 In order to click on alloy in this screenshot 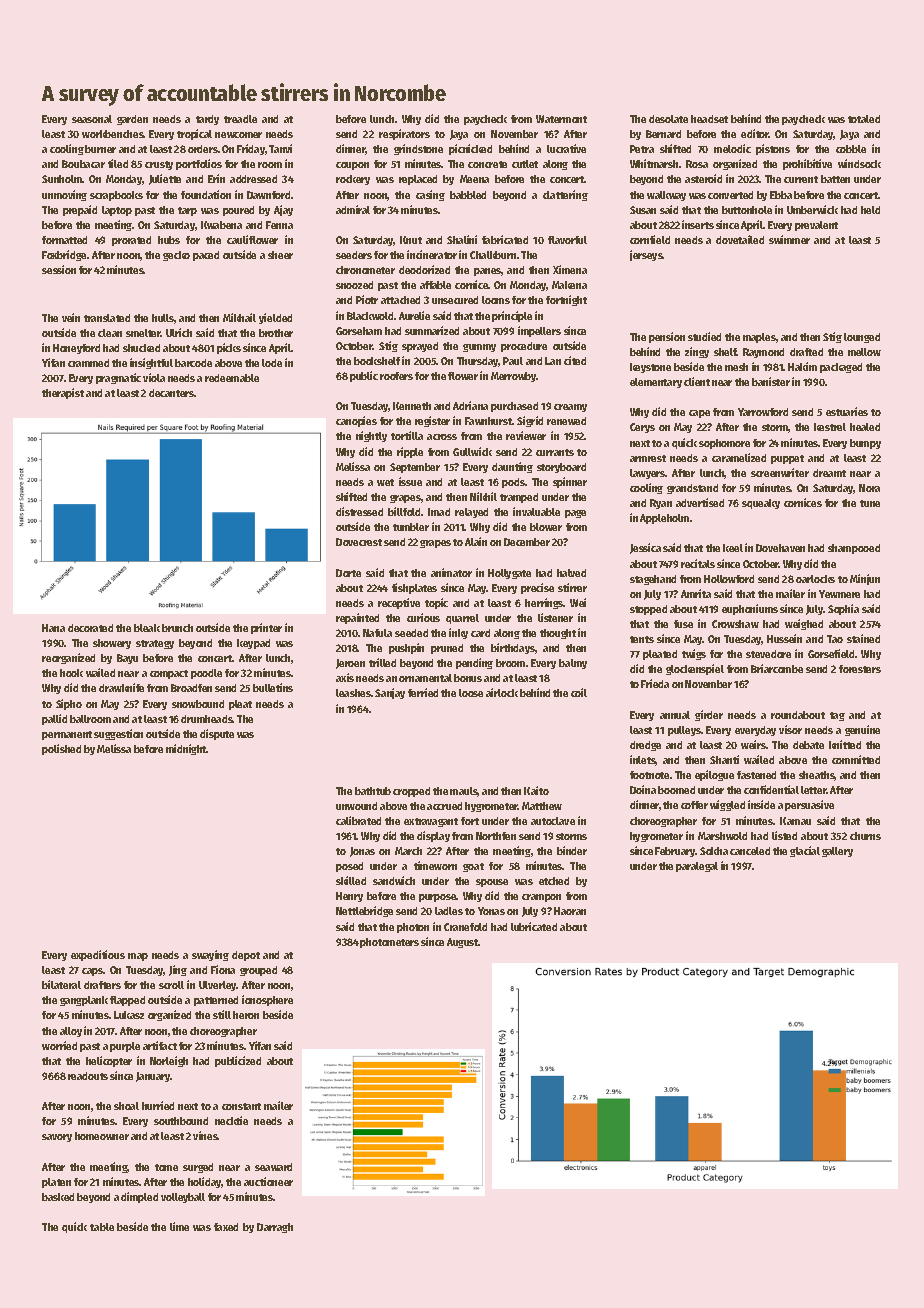, I will do `click(71, 1032)`.
